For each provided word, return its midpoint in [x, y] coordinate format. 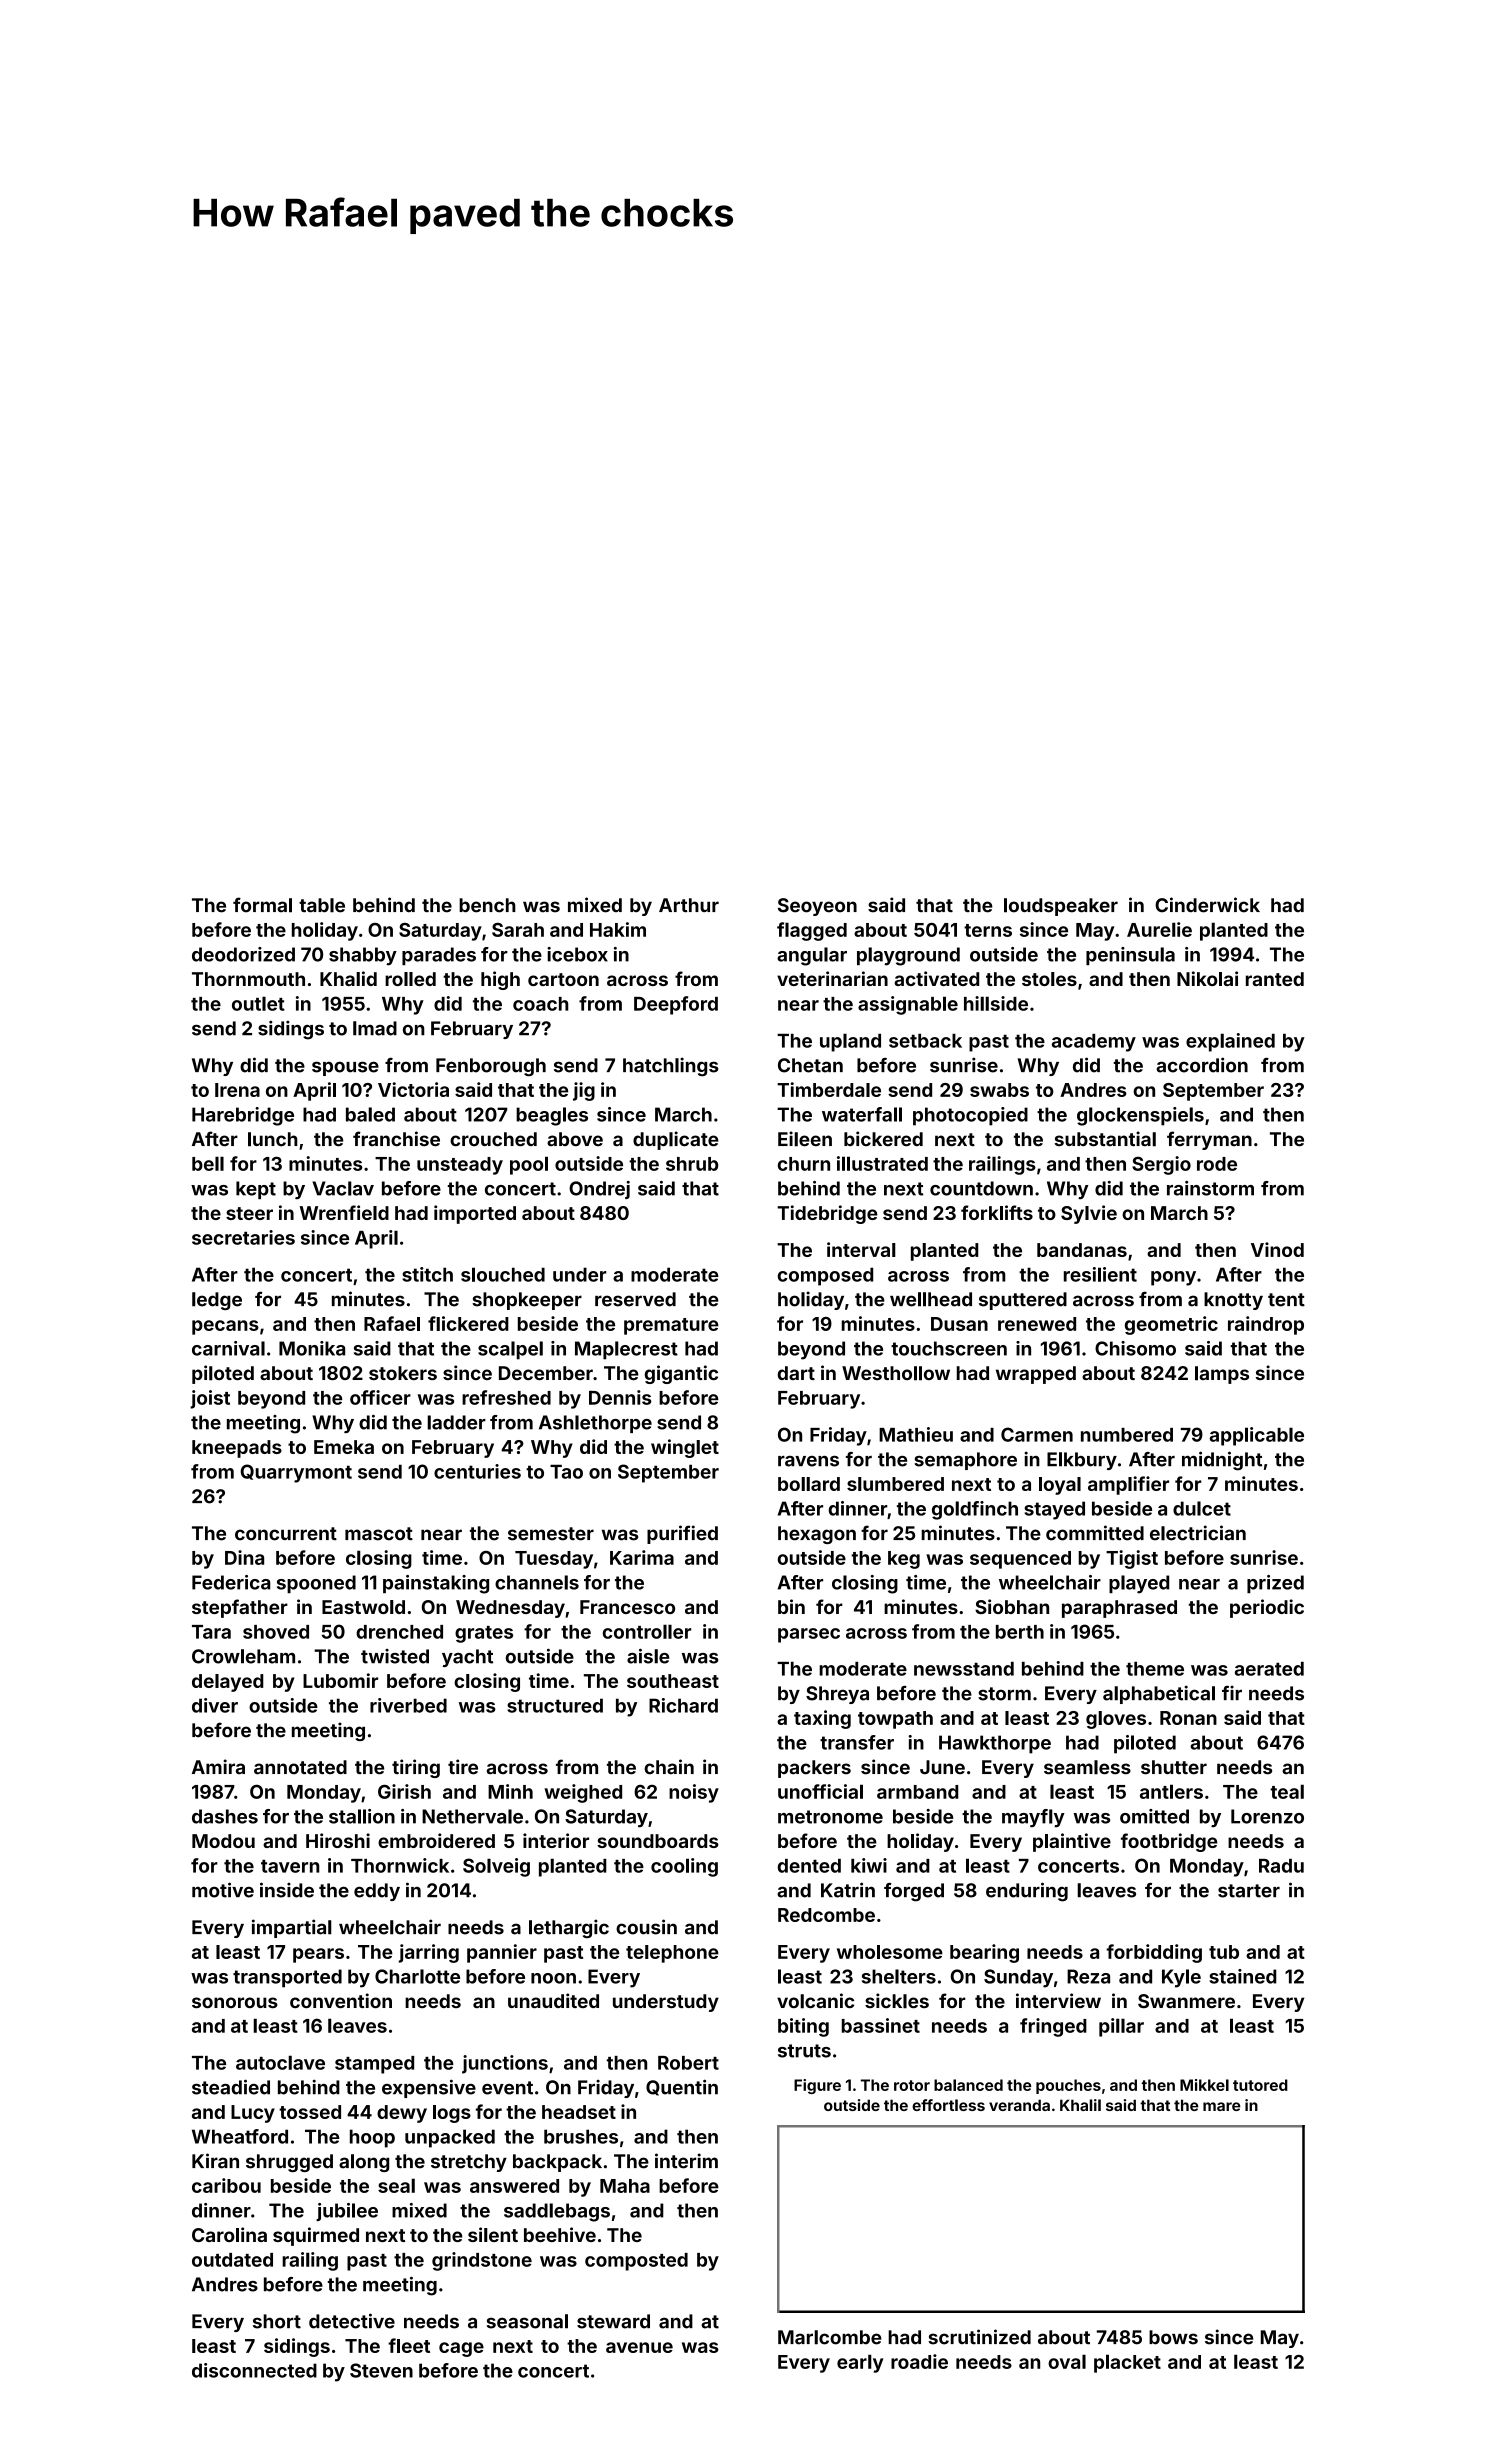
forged [914, 1892]
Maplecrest [626, 1350]
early [860, 2363]
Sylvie [1089, 1214]
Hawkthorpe [995, 1744]
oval [1067, 2361]
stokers [403, 1373]
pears [318, 1955]
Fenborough [491, 1067]
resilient [1100, 1274]
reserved [635, 1299]
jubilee [347, 2212]
